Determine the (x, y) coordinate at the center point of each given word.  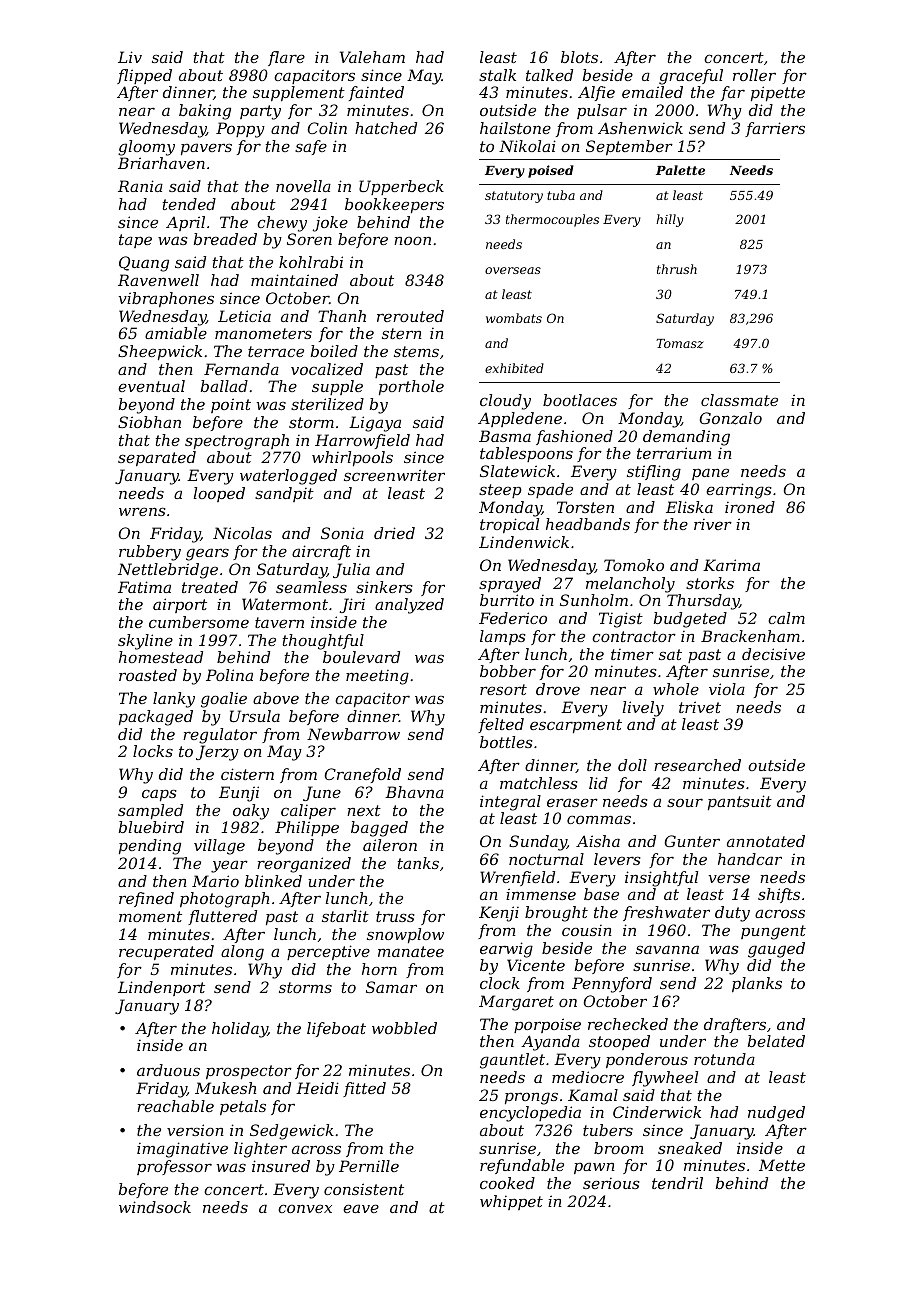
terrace (276, 351)
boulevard (361, 657)
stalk (497, 75)
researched (697, 765)
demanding (686, 438)
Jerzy (217, 753)
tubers (608, 1130)
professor (174, 1167)
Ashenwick (640, 128)
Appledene (520, 419)
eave (361, 1208)
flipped (144, 76)
